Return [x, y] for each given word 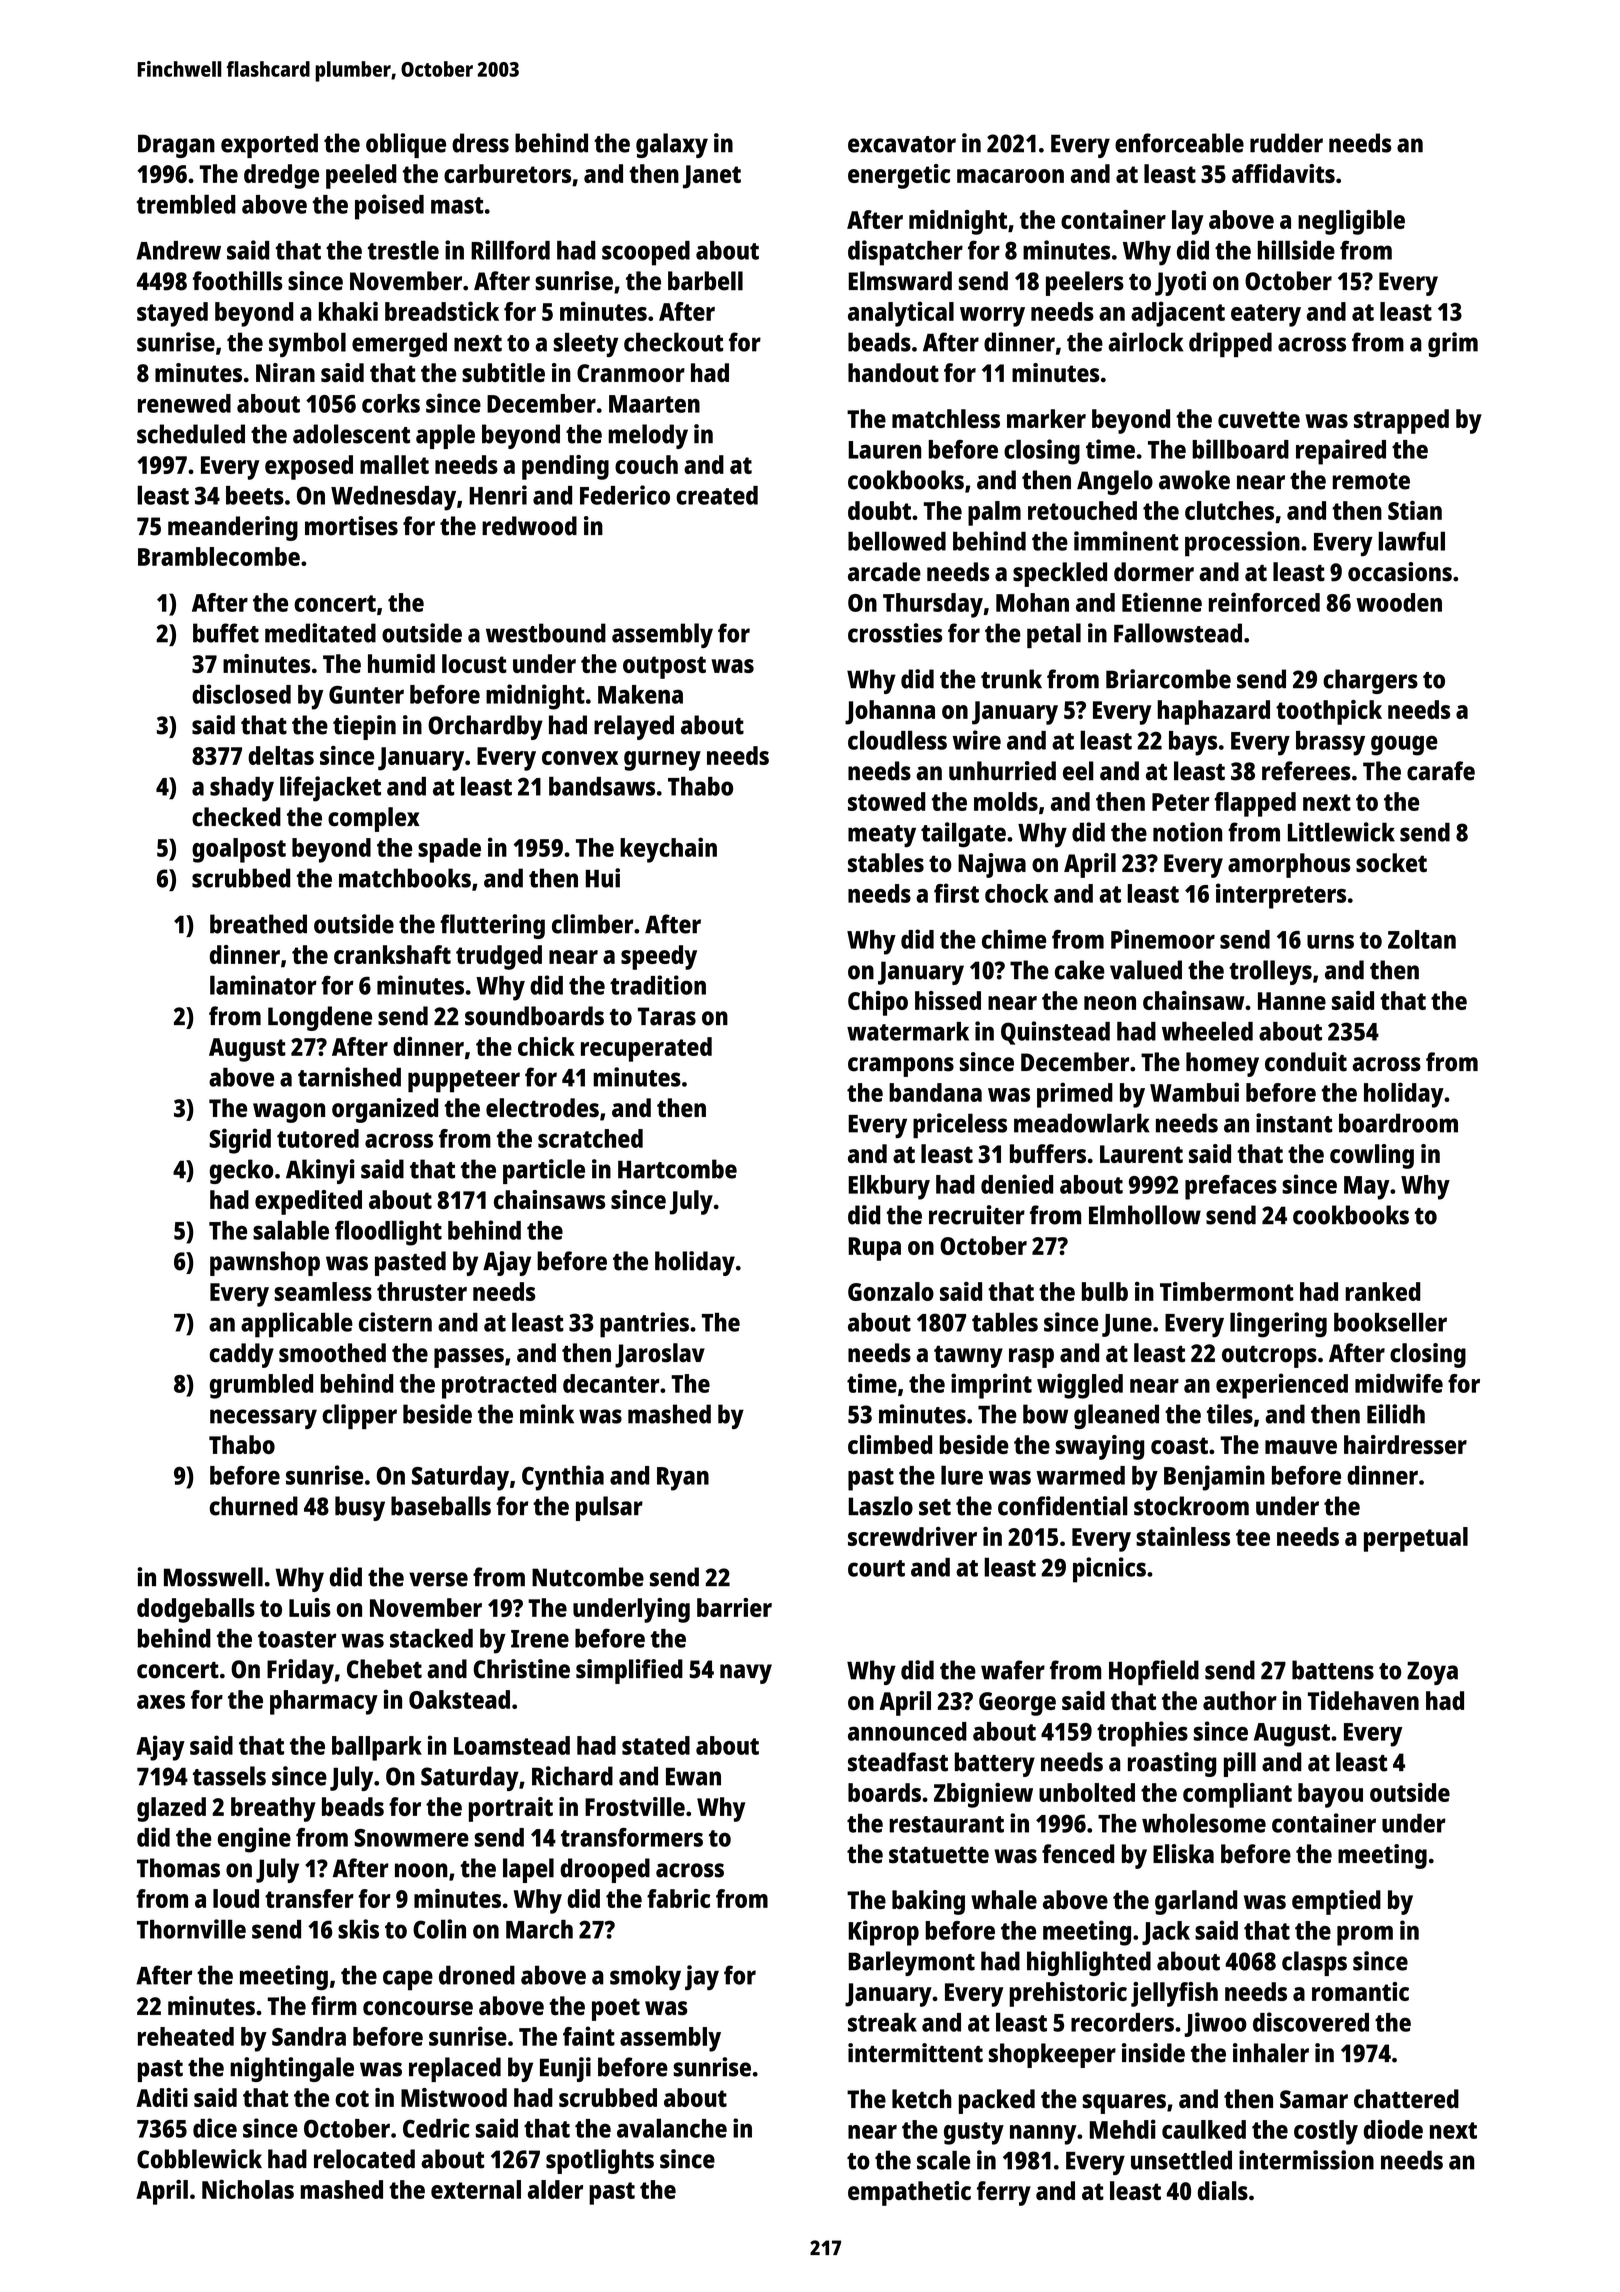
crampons [901, 1067]
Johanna [890, 712]
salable [291, 1230]
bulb [1105, 1291]
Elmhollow [1145, 1215]
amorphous [1289, 865]
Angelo [1115, 482]
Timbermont [1227, 1291]
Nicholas [248, 2189]
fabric [678, 1898]
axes [161, 1702]
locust [474, 663]
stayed [172, 314]
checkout [673, 342]
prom [1365, 1936]
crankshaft [392, 954]
